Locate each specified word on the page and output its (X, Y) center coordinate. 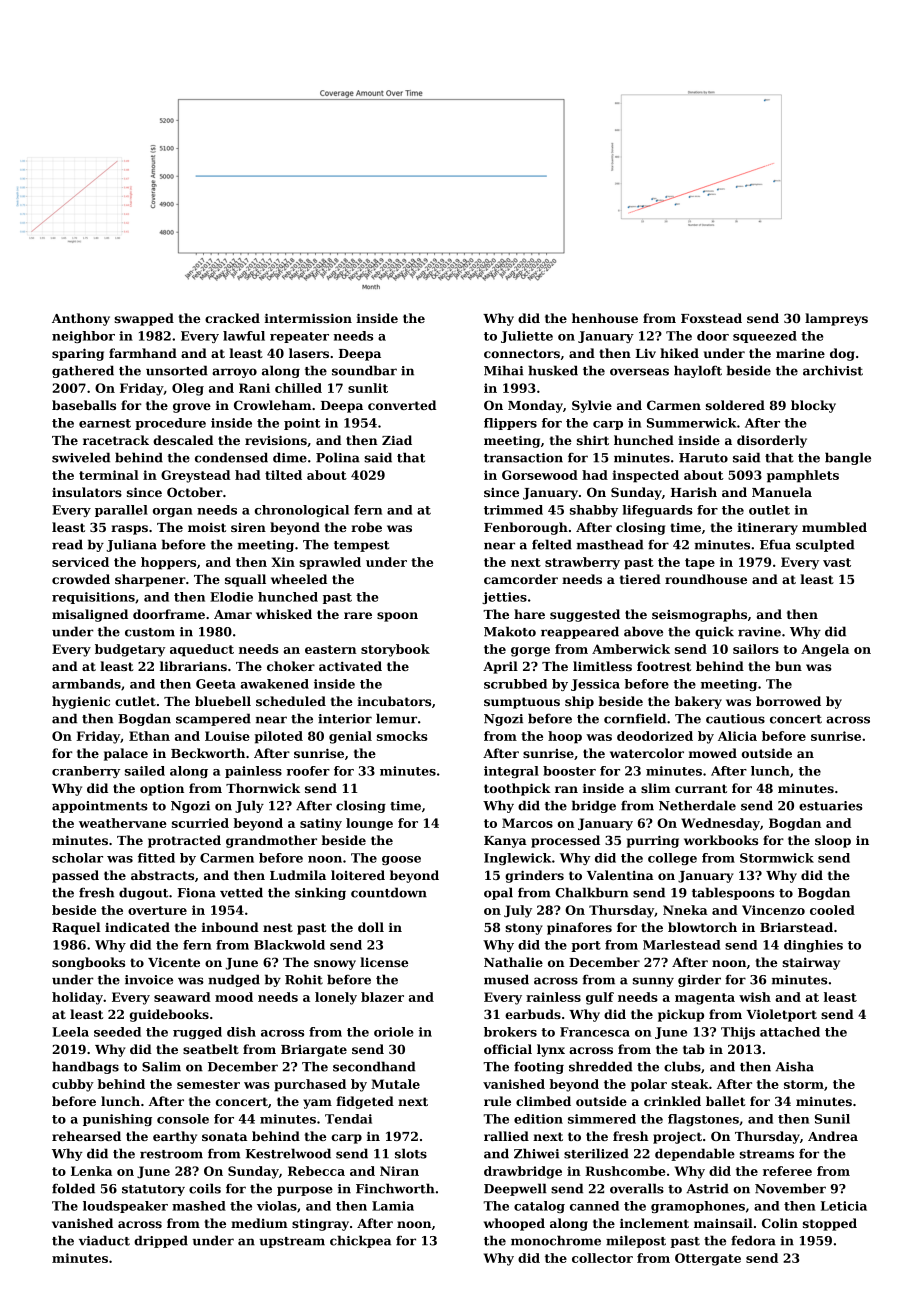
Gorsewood (540, 475)
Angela (825, 650)
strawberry (582, 563)
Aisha (795, 1066)
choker (291, 666)
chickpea (360, 1241)
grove (192, 408)
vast (837, 562)
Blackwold (289, 945)
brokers (510, 1032)
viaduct (104, 1240)
